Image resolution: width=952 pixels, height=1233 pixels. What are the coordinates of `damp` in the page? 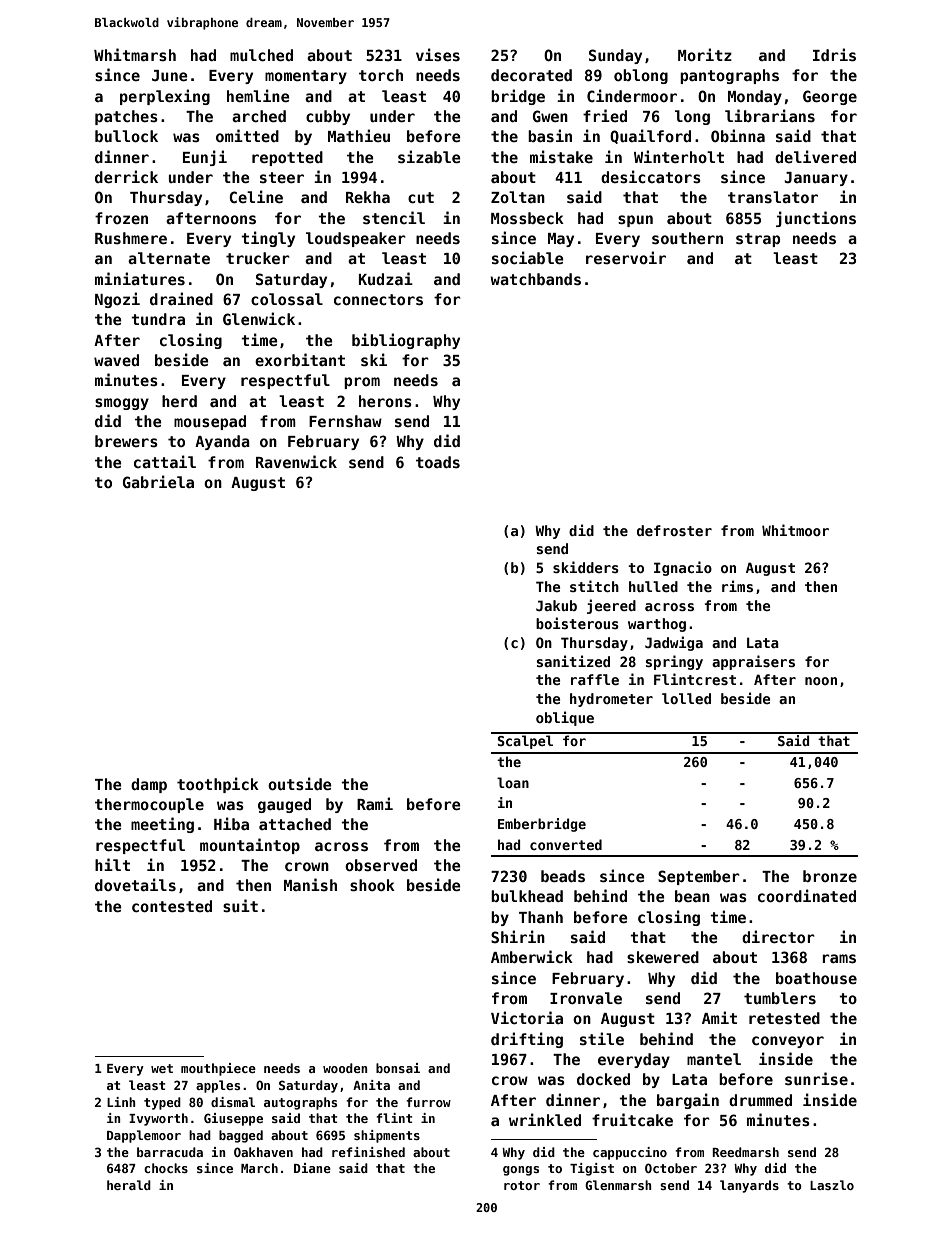 It's located at (149, 785).
